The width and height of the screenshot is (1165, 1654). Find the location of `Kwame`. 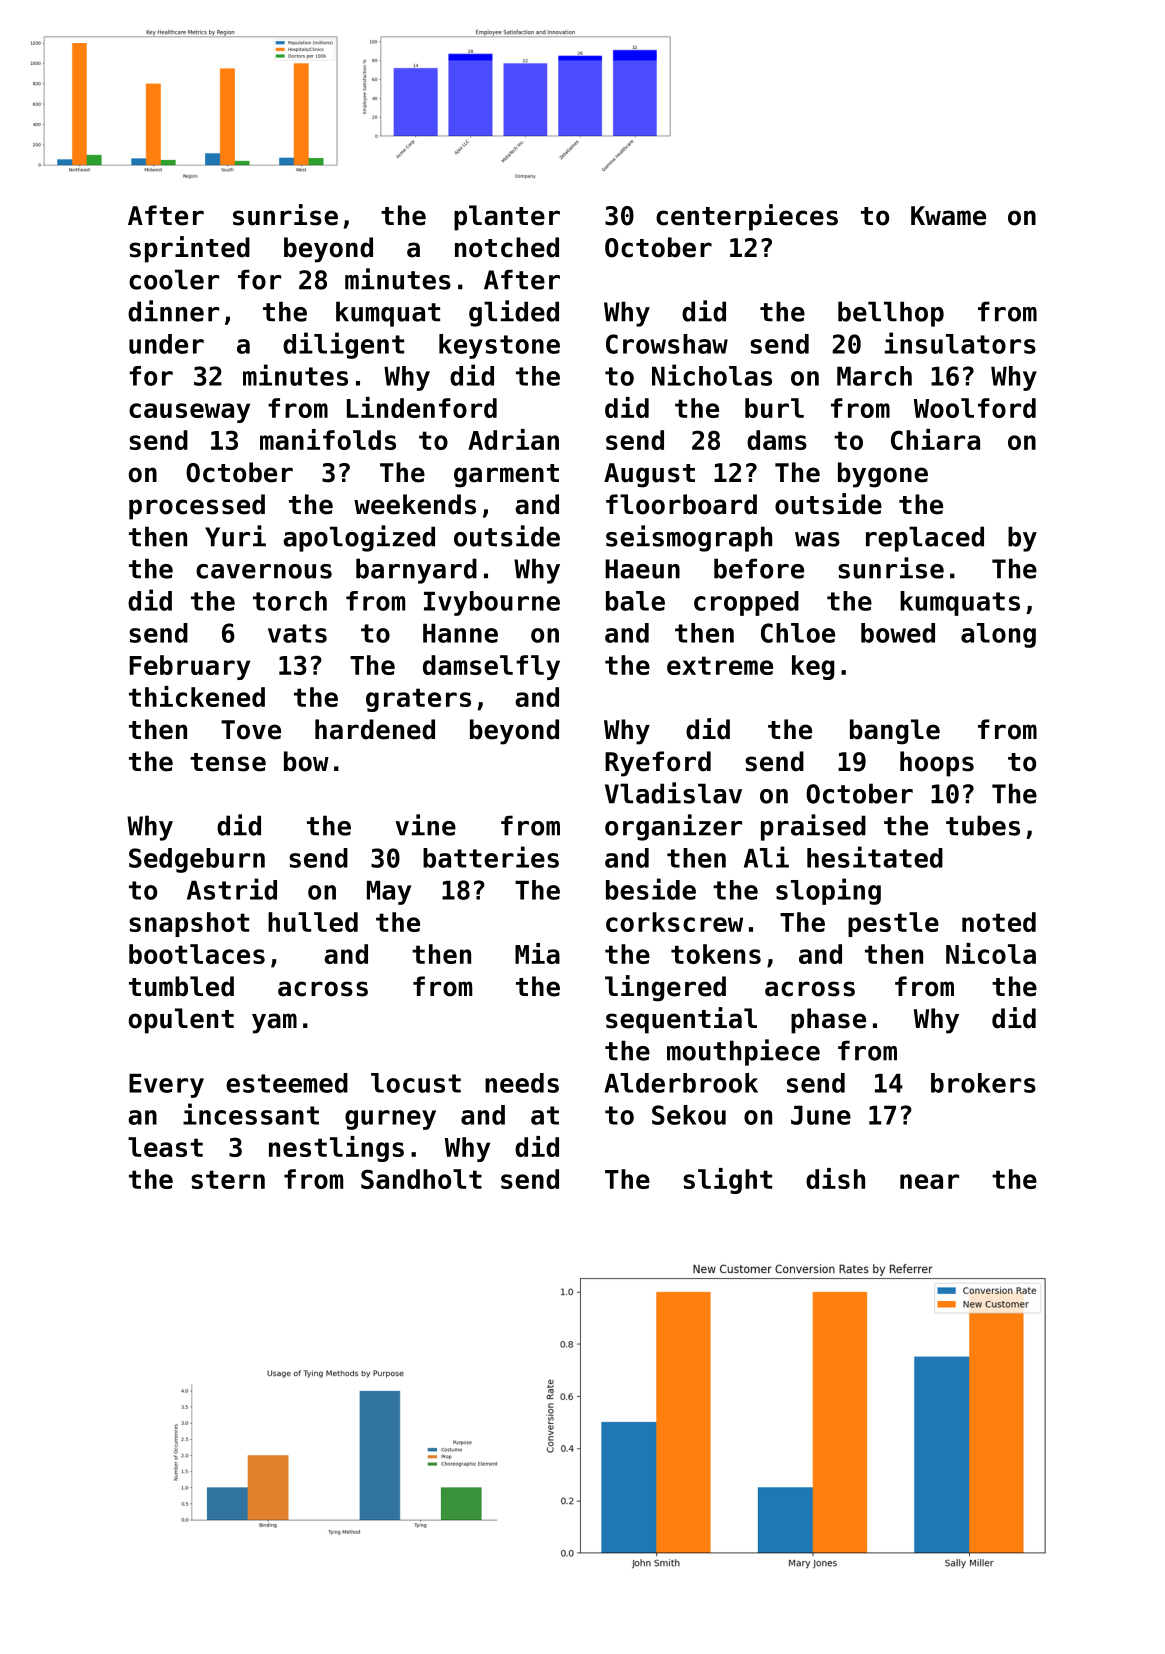

Kwame is located at coordinates (948, 216).
